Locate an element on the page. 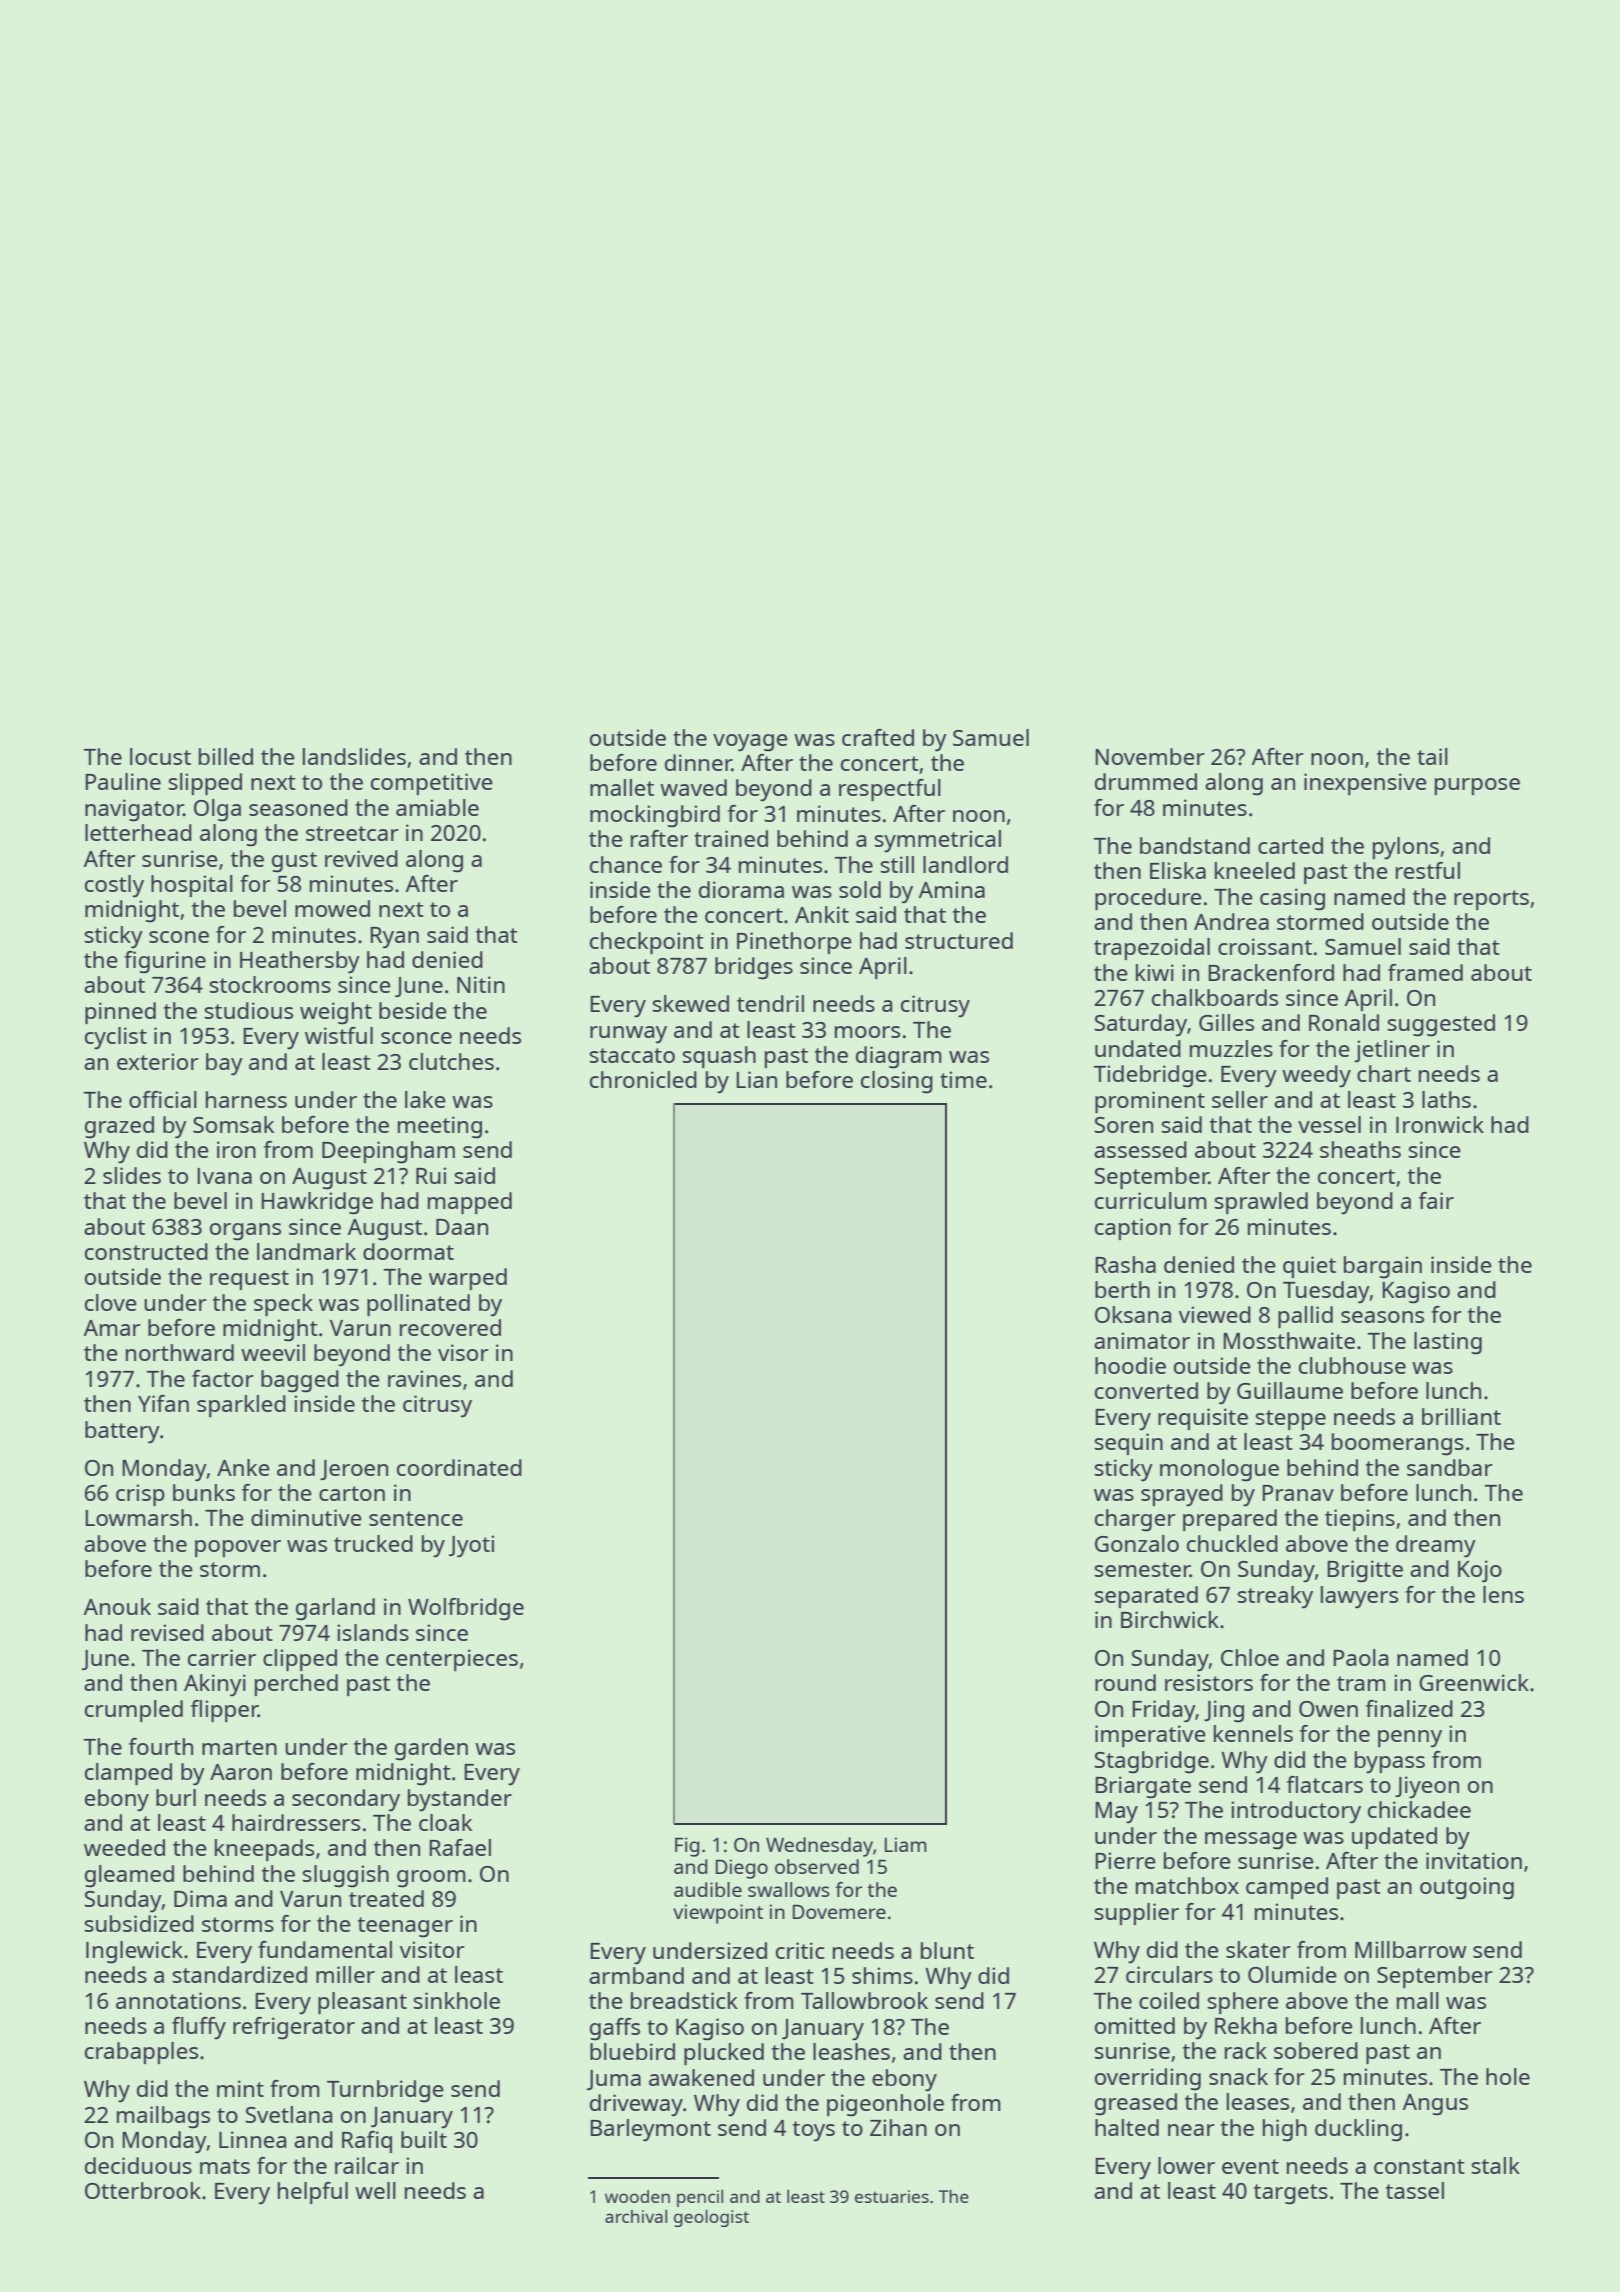 The width and height of the page is (1620, 2292). scone is located at coordinates (179, 937).
